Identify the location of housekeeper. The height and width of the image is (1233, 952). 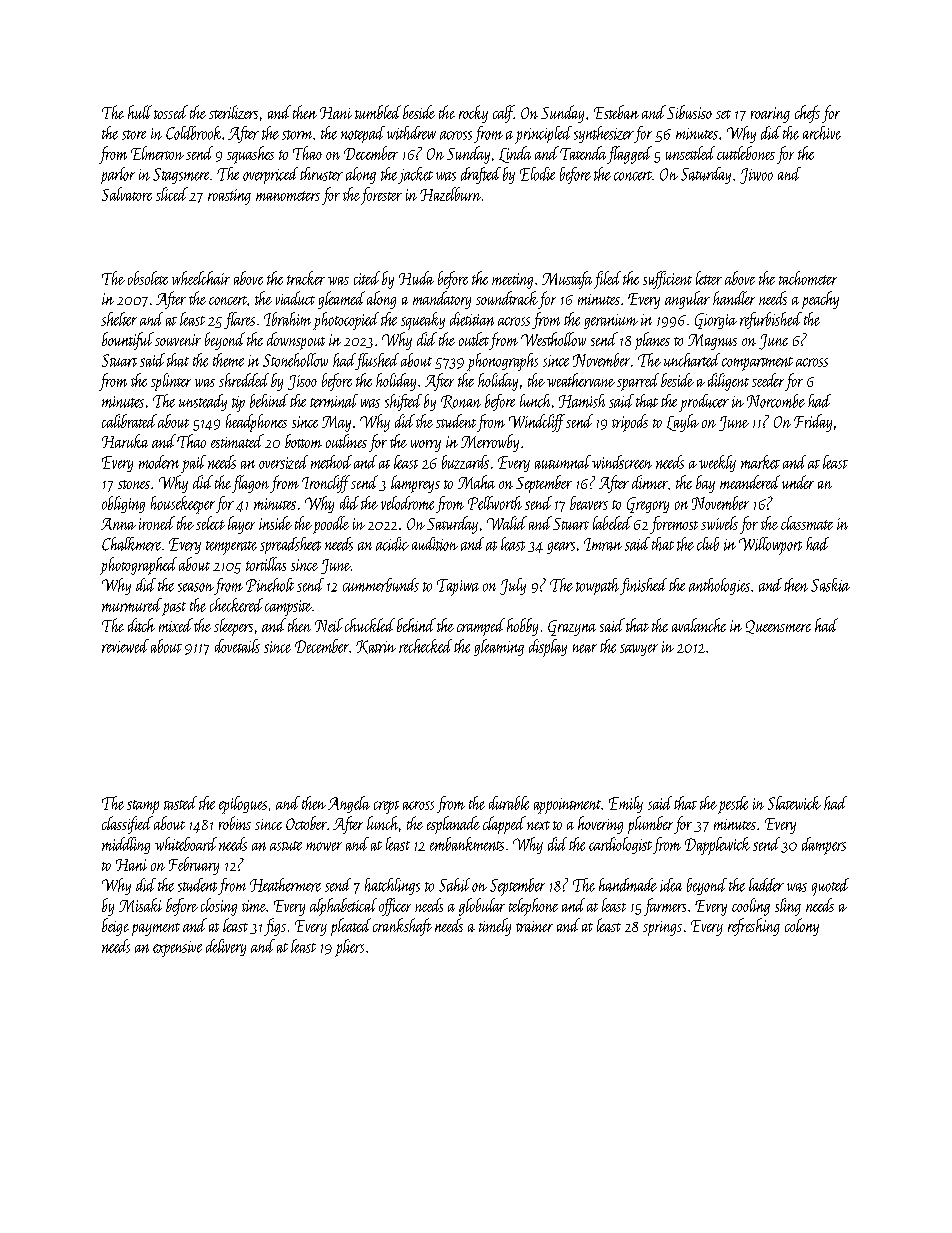
(183, 505).
